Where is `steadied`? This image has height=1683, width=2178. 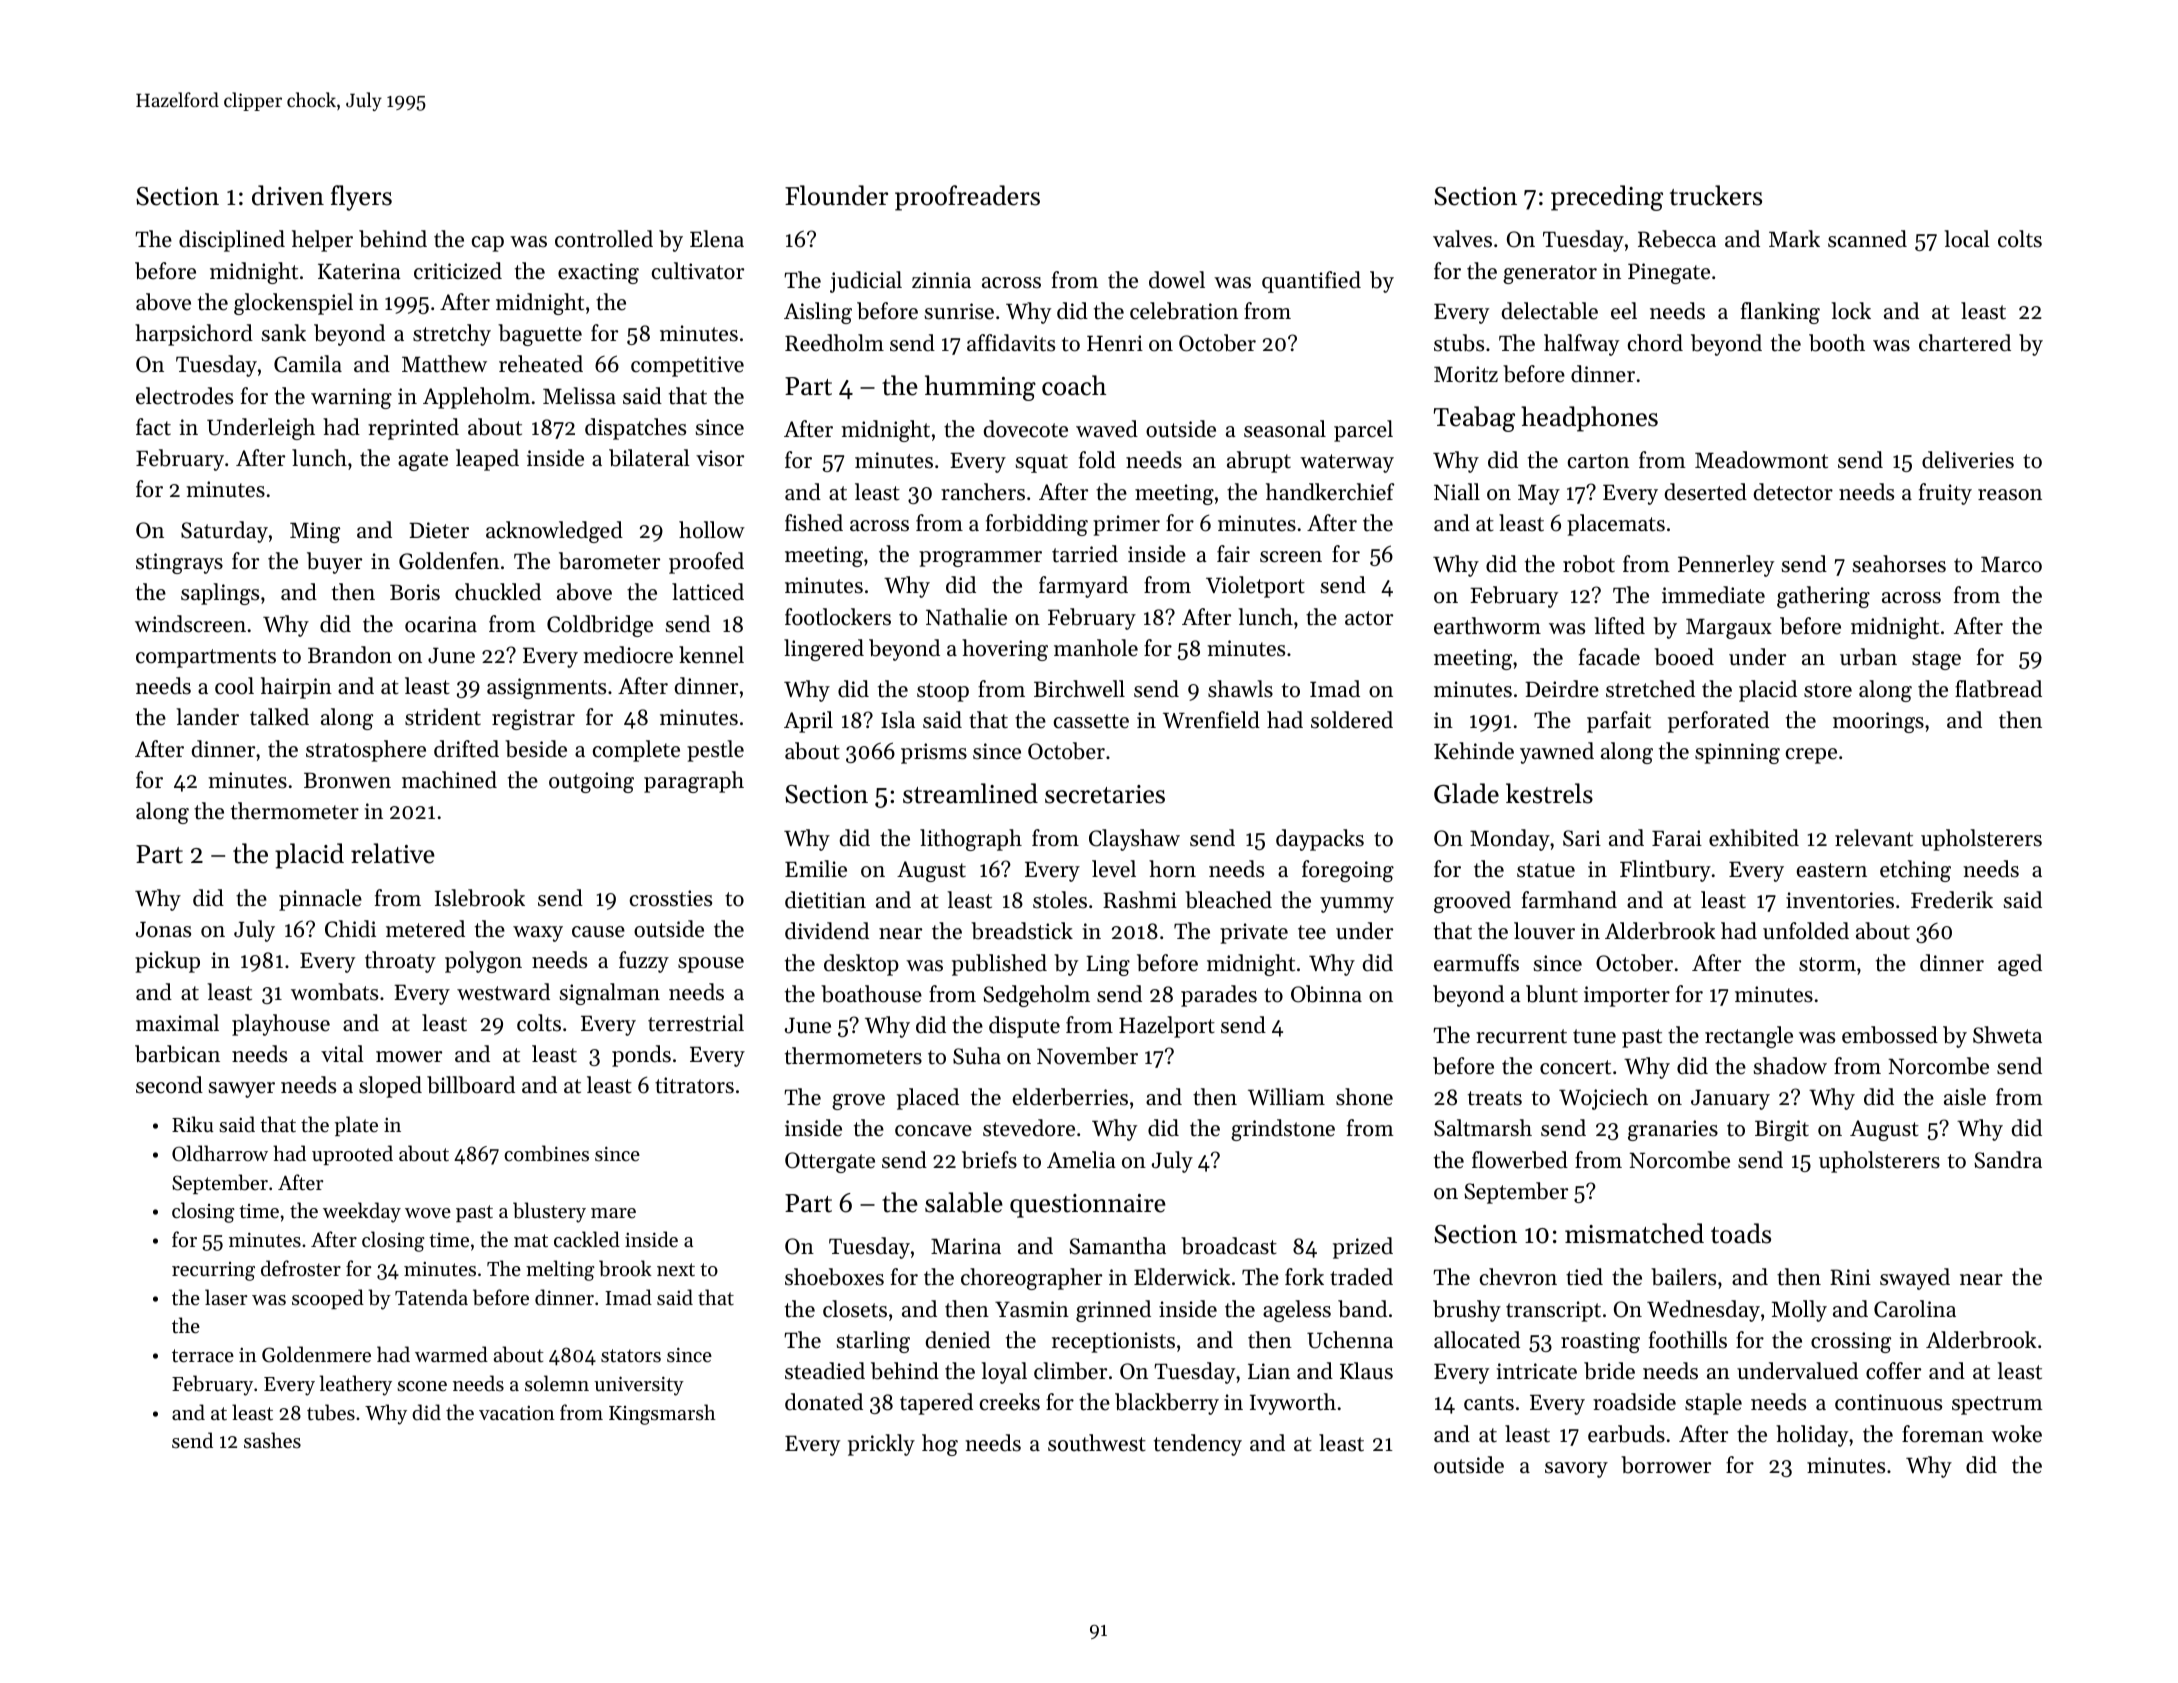
steadied is located at coordinates (825, 1371).
